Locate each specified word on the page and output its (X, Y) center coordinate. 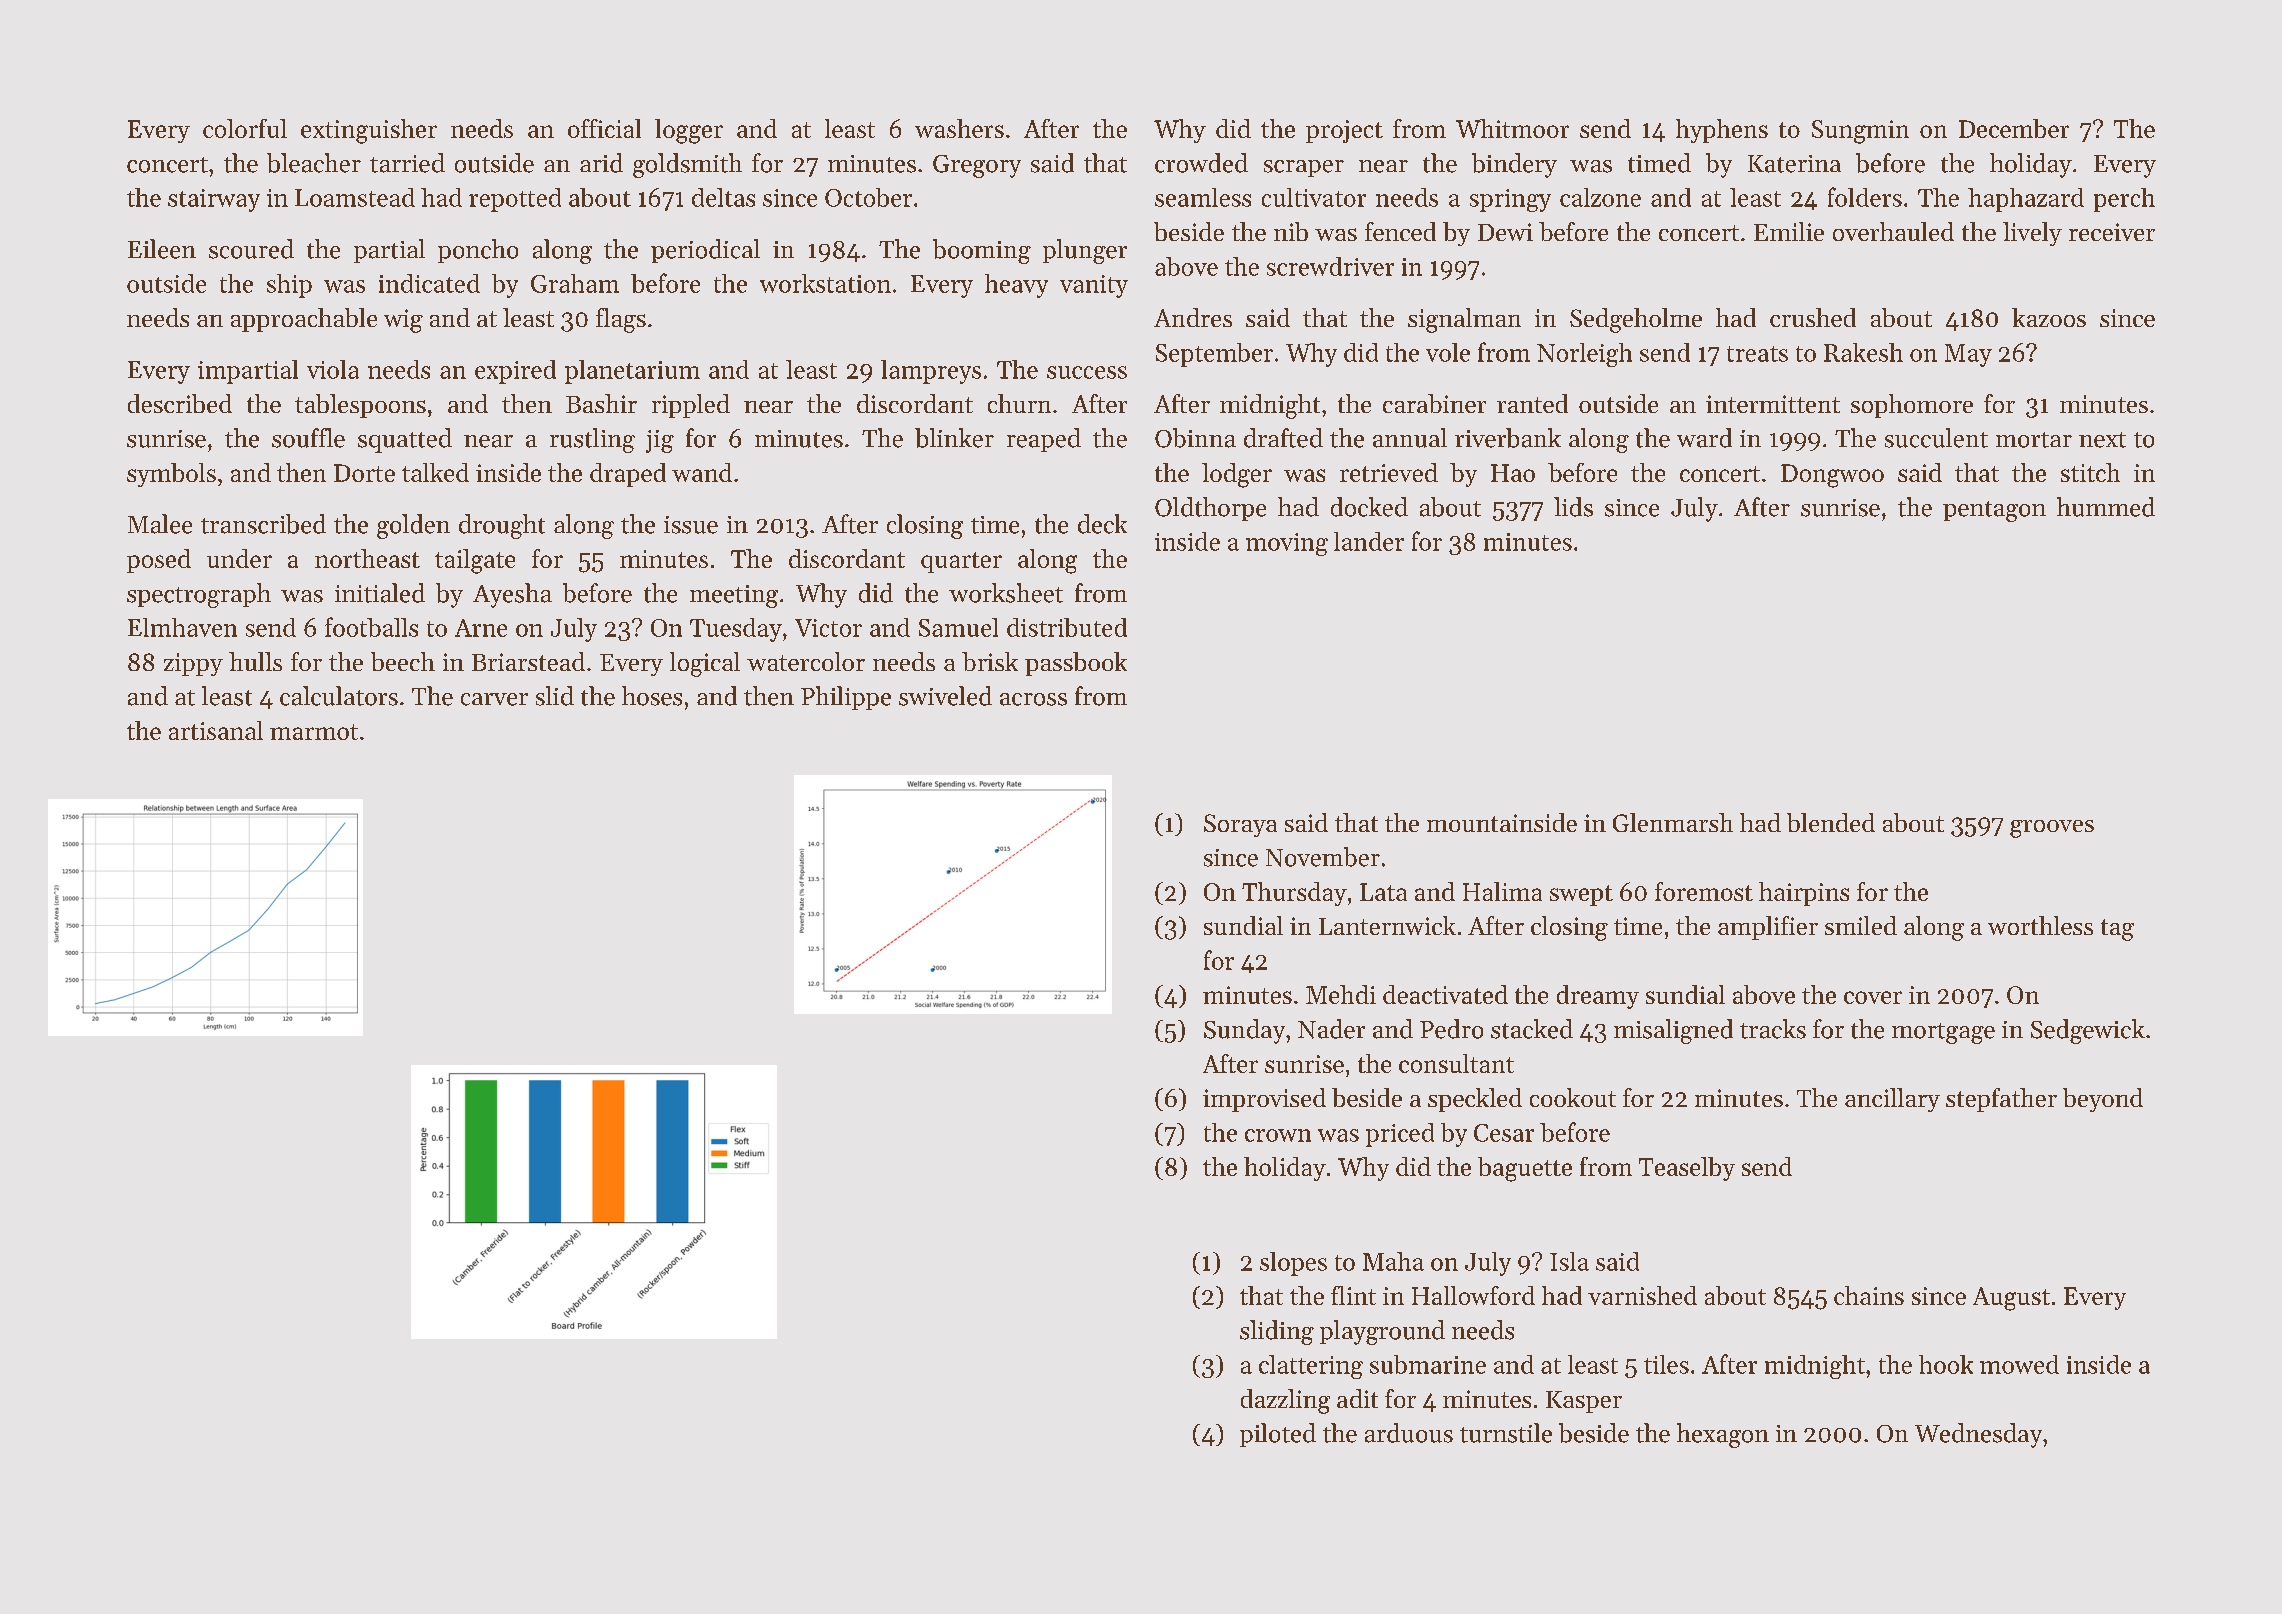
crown (1278, 1135)
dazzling (1285, 1401)
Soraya (1240, 825)
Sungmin (1860, 132)
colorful (245, 128)
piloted (1278, 1435)
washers (959, 128)
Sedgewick (2088, 1031)
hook (1946, 1364)
